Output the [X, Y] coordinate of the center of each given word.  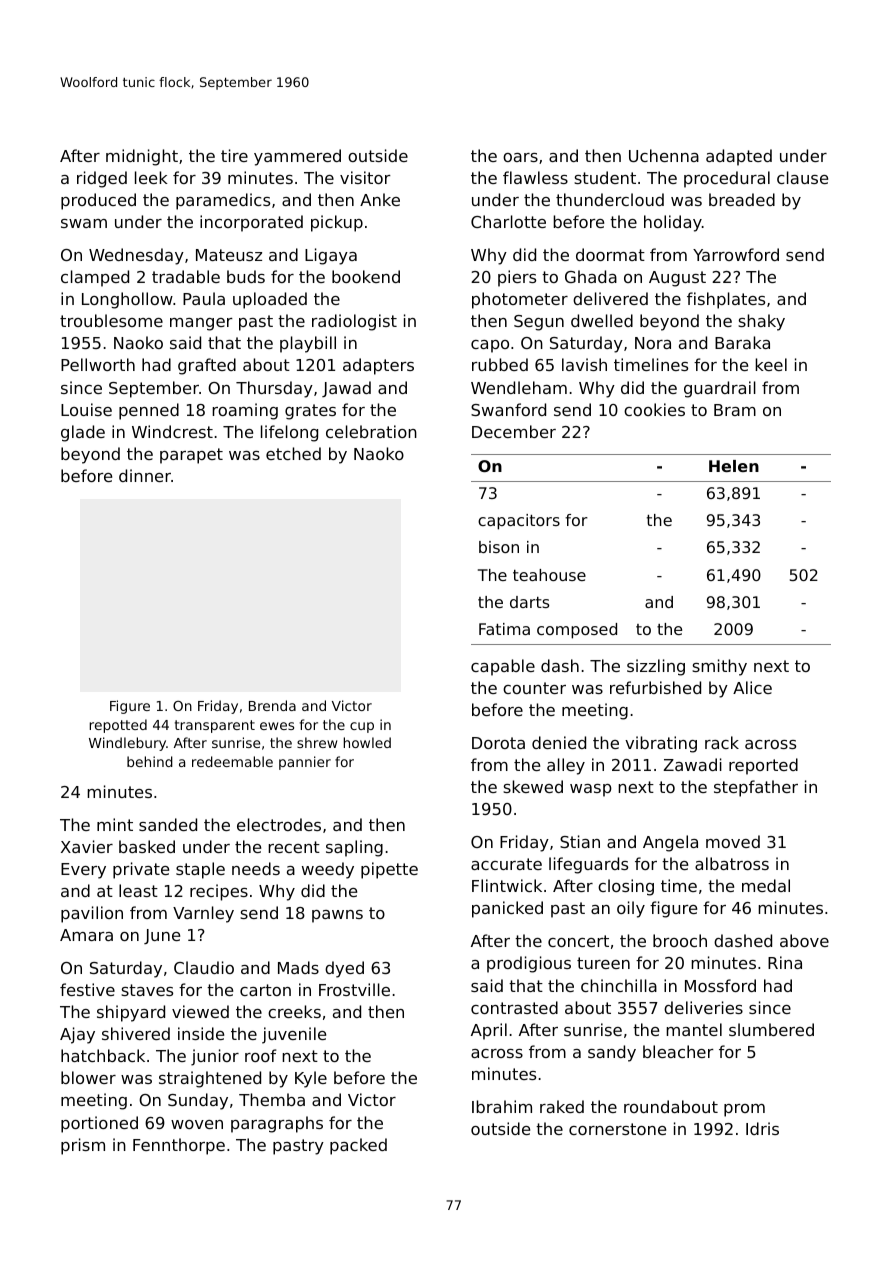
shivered [136, 1033]
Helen [734, 466]
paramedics [223, 201]
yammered [297, 157]
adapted [739, 157]
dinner [145, 475]
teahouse [549, 575]
